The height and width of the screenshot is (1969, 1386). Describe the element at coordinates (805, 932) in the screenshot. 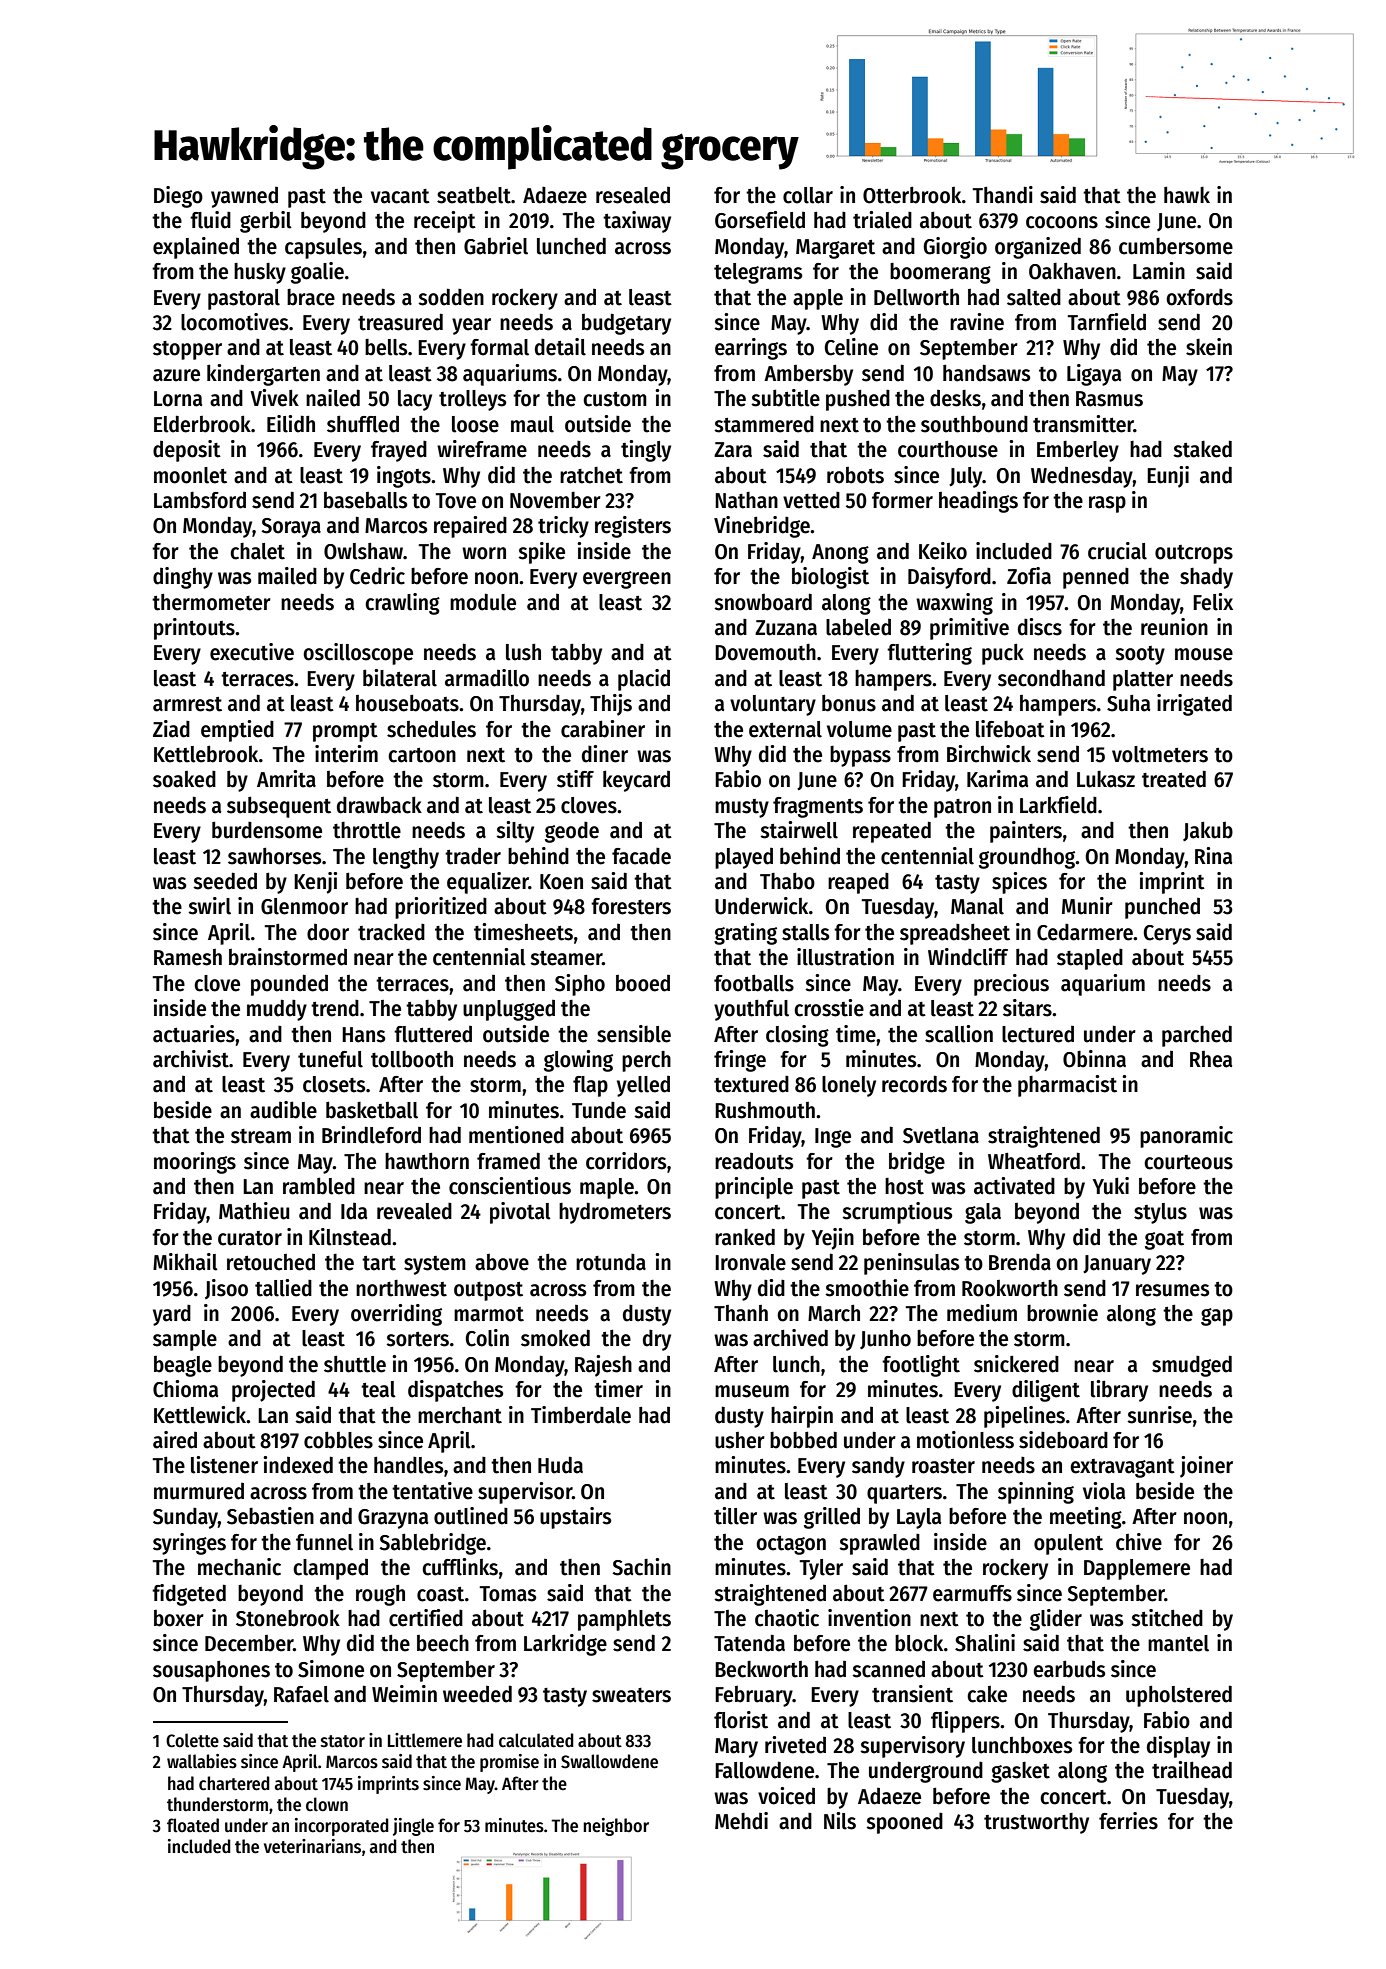

I see `stalls` at that location.
